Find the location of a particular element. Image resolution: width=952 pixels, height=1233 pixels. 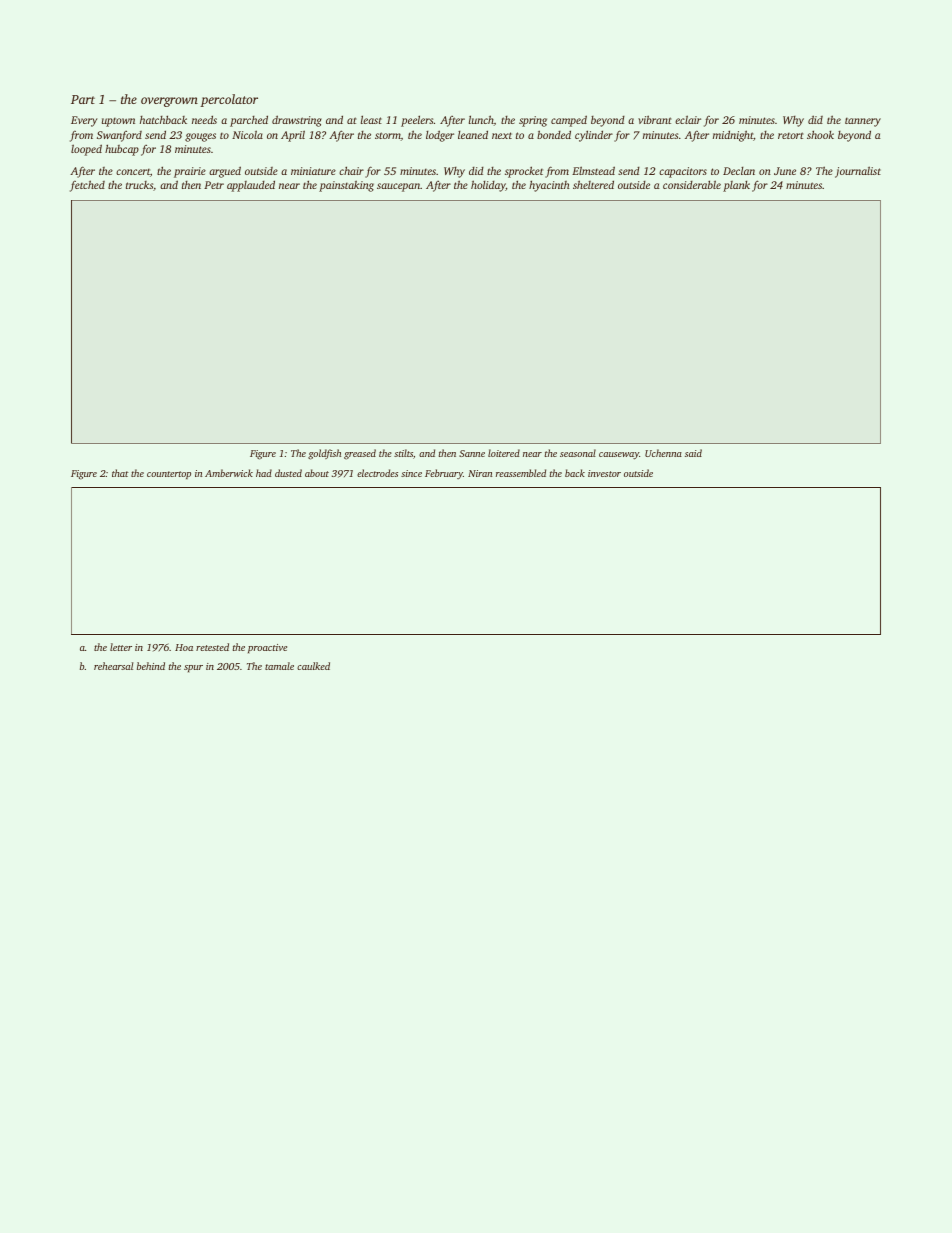

argued is located at coordinates (225, 172).
